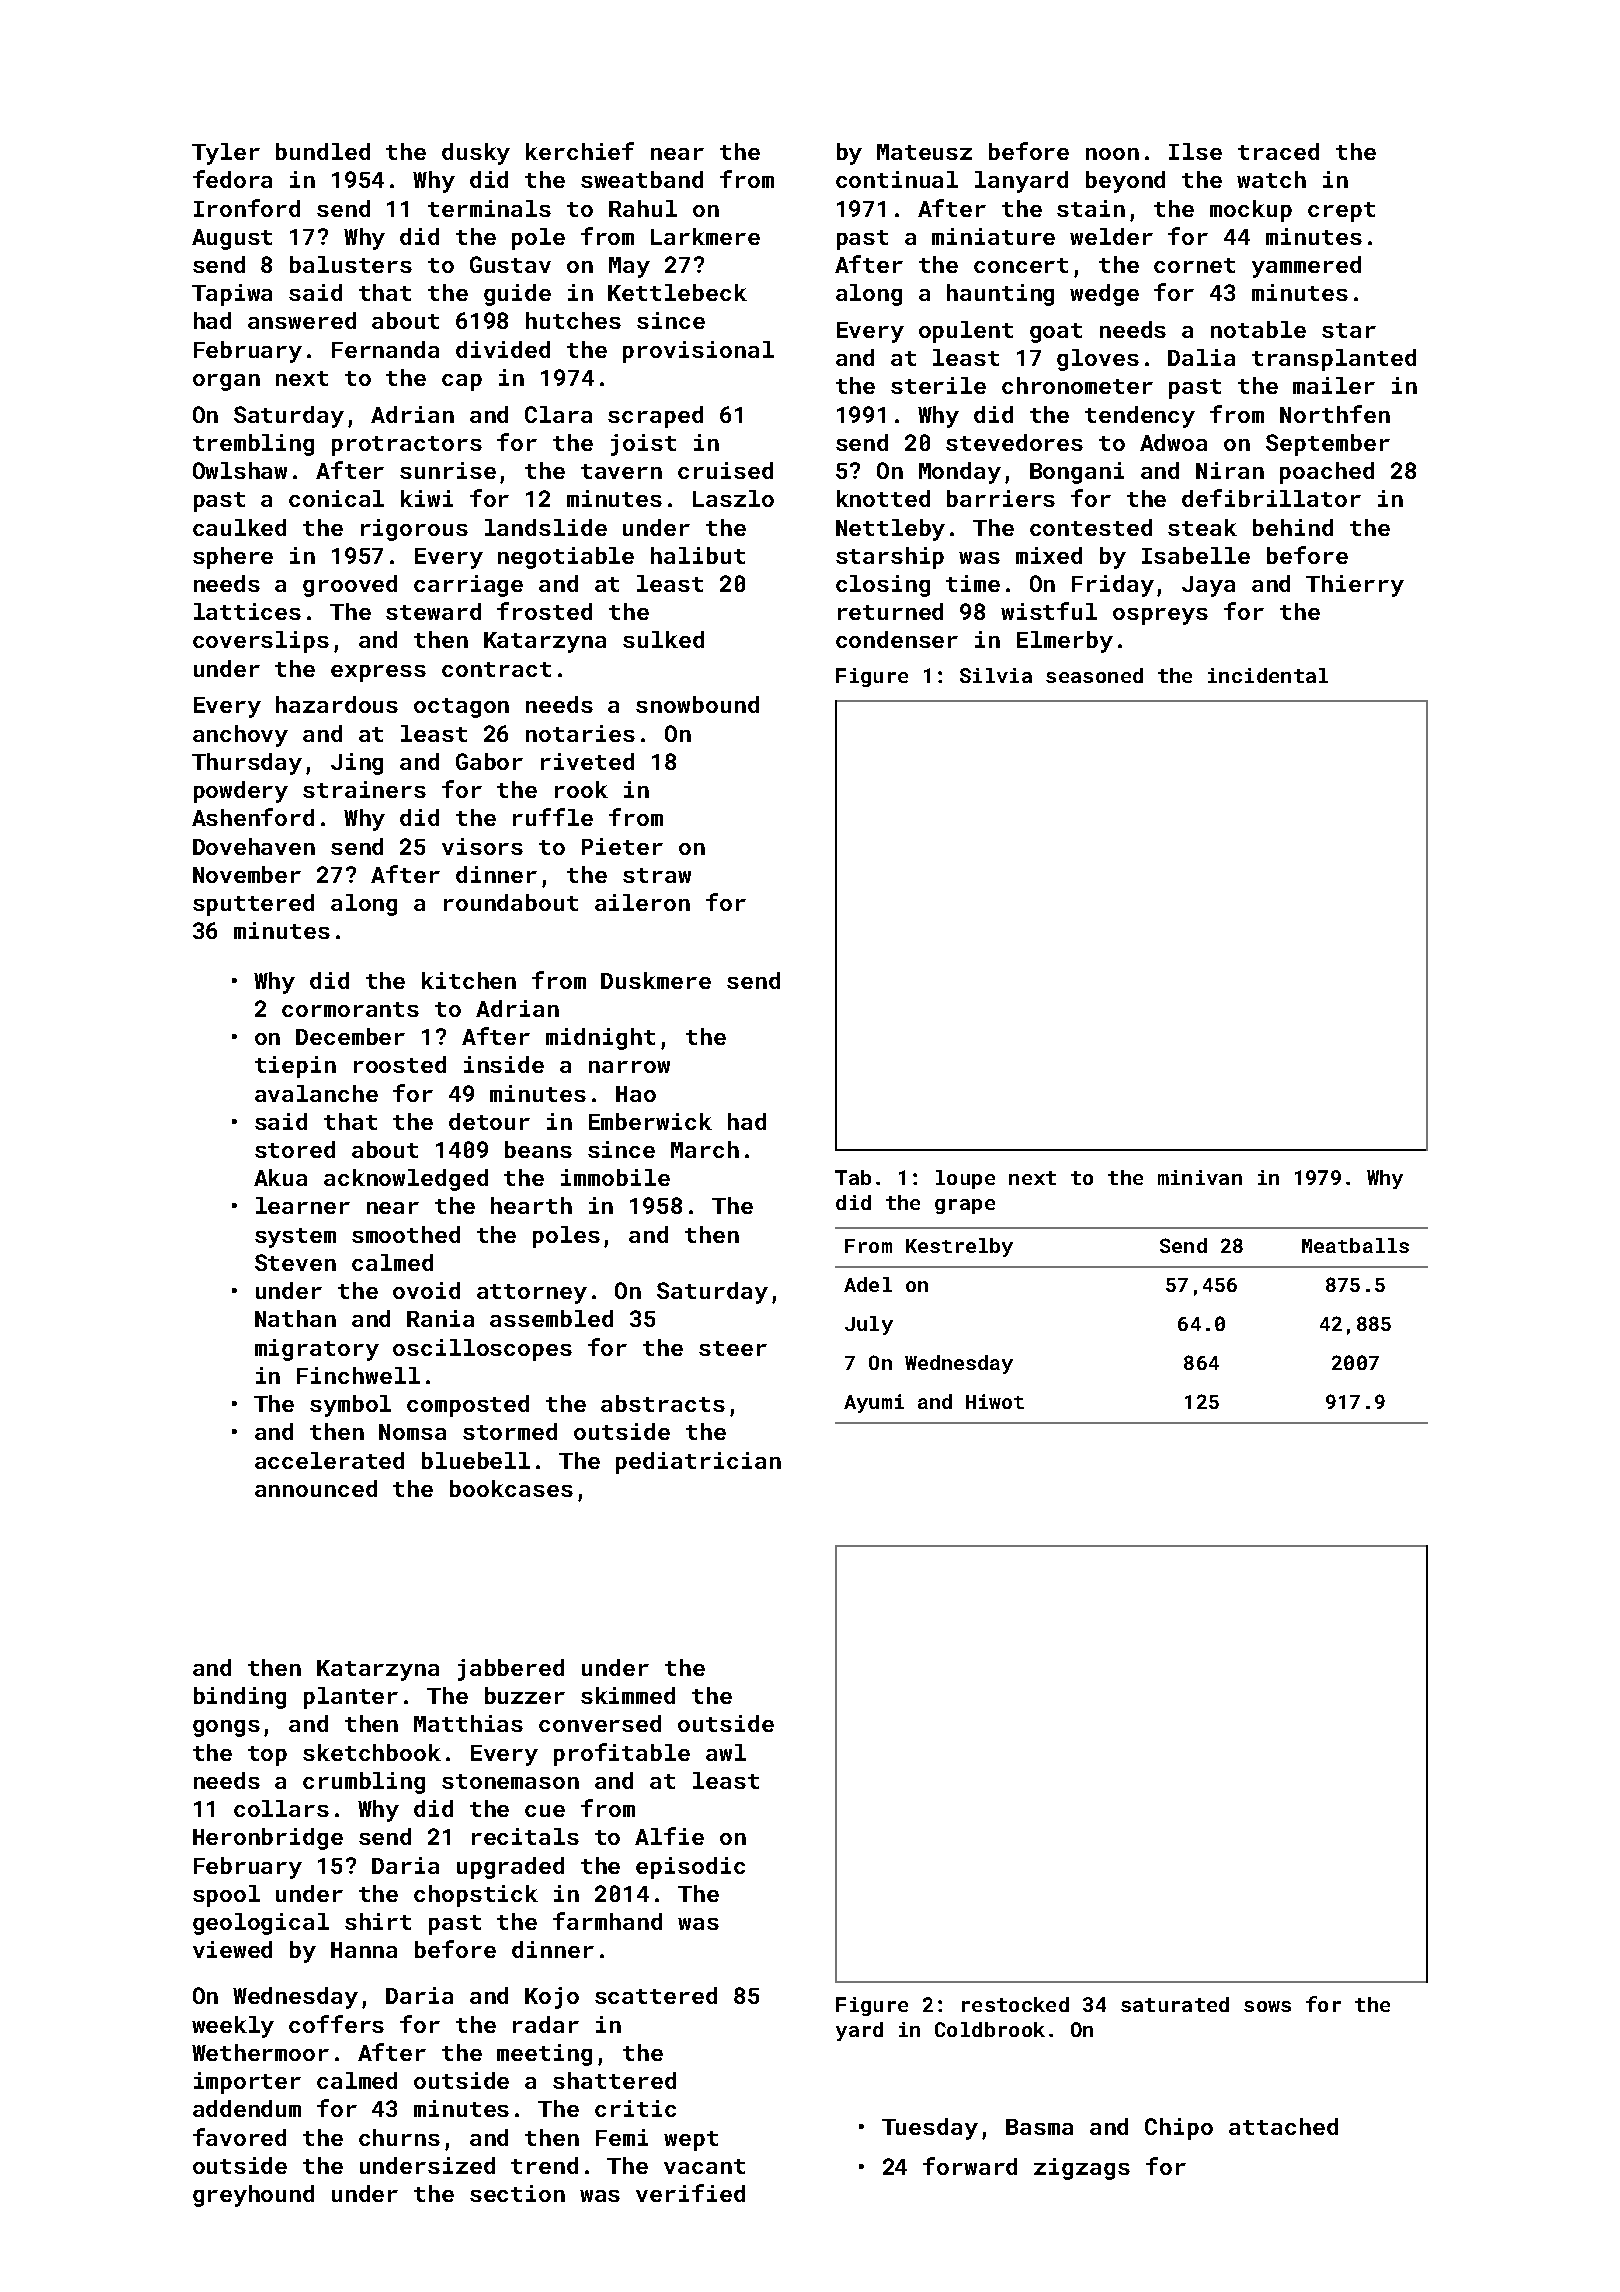  I want to click on Gustav, so click(510, 264).
